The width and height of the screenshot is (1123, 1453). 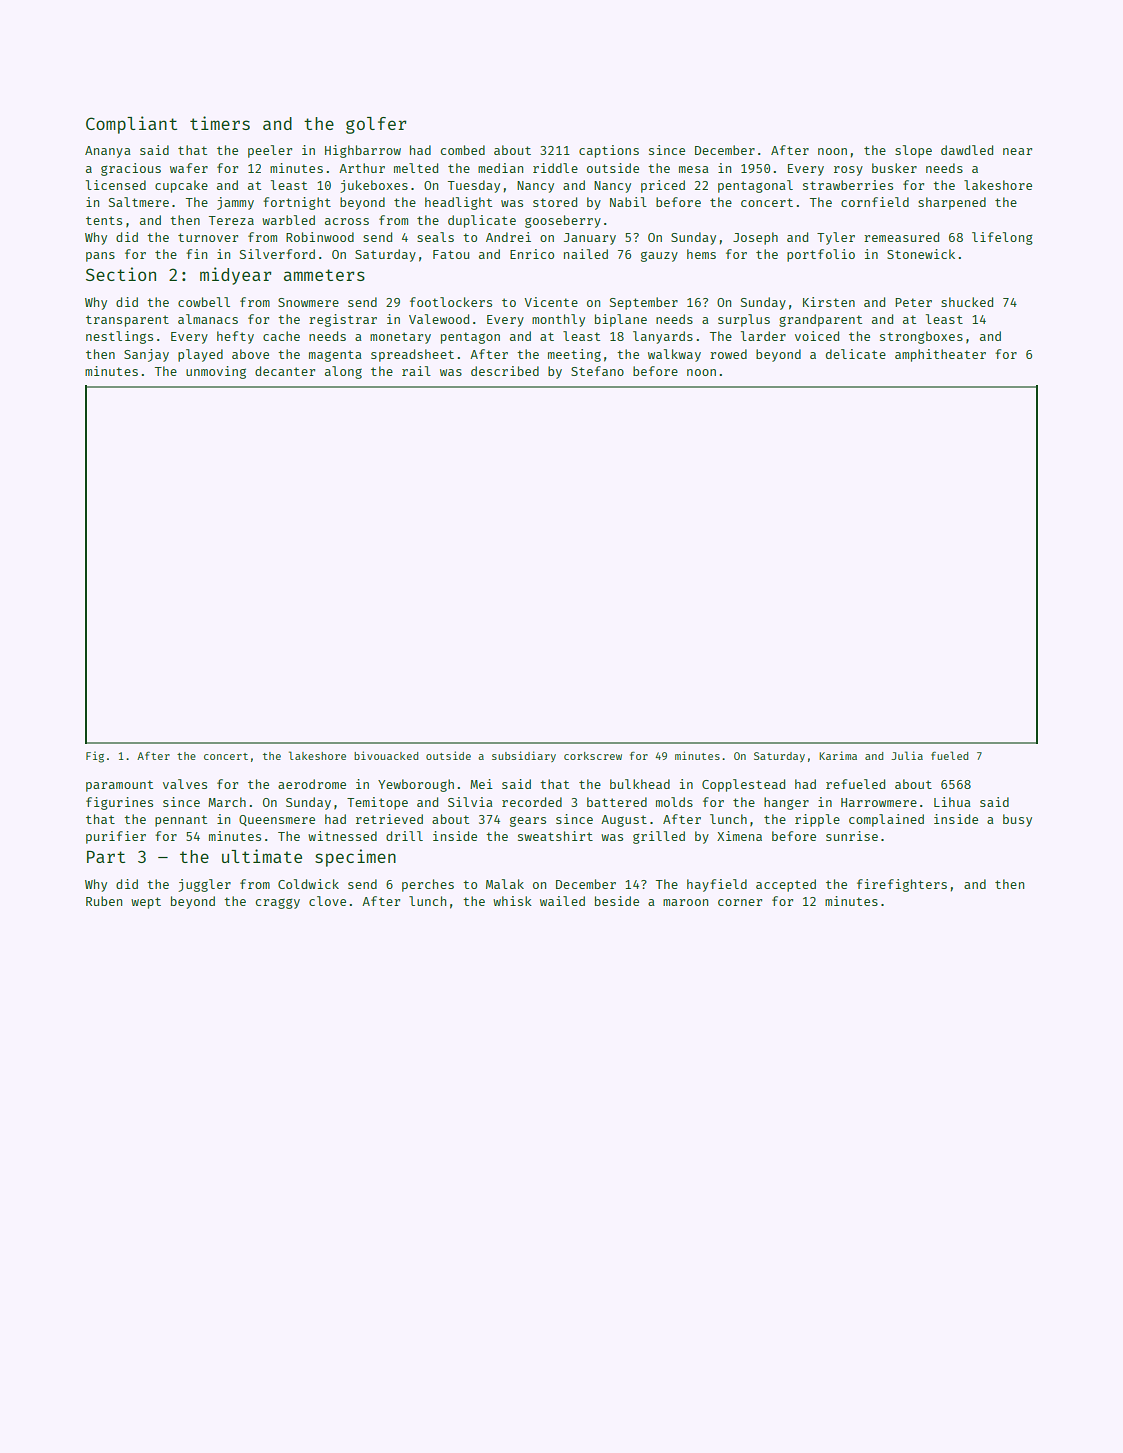 I want to click on maroon, so click(x=685, y=902).
